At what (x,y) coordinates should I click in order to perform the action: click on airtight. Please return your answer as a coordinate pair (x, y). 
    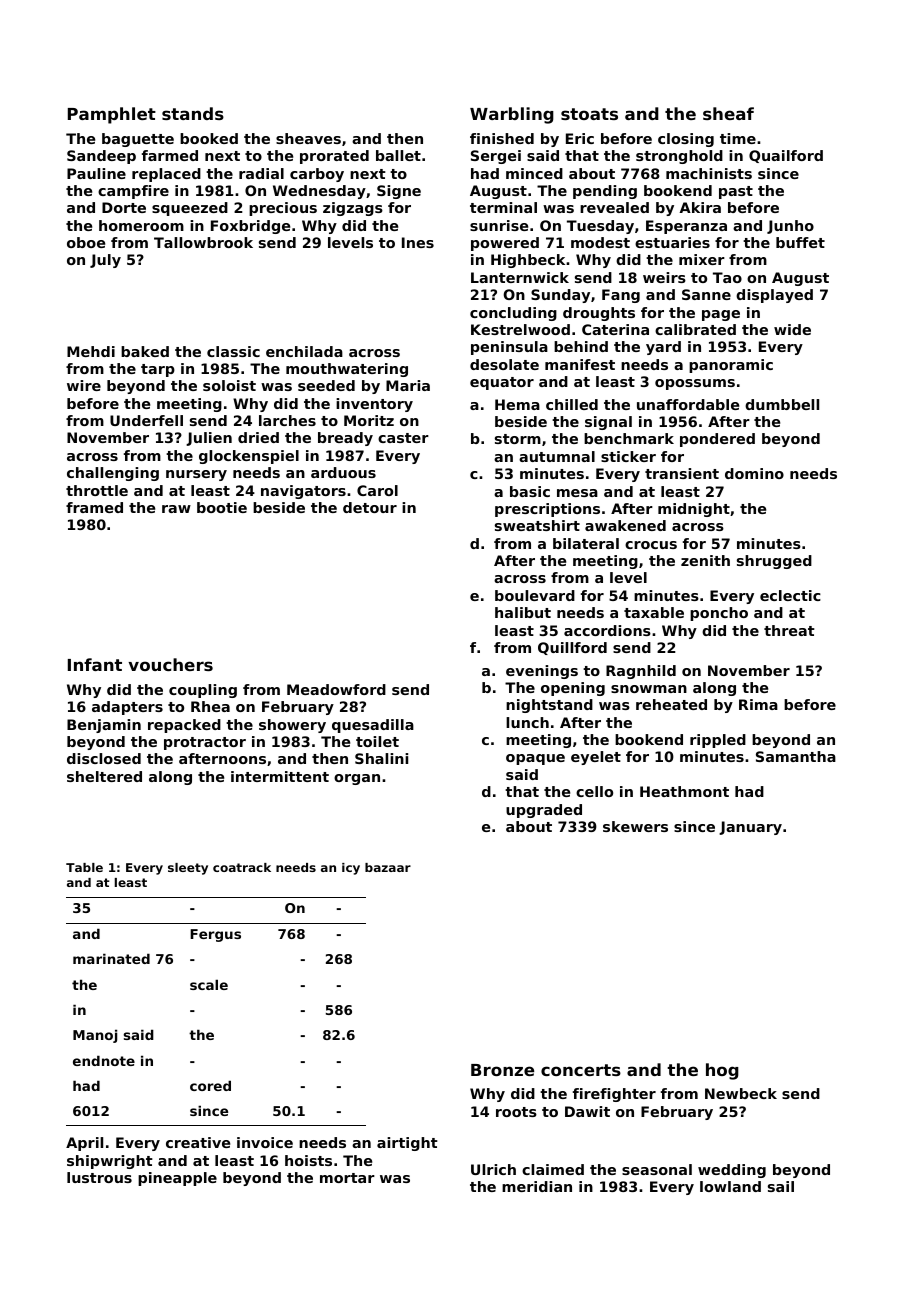
    Looking at the image, I should click on (407, 1144).
